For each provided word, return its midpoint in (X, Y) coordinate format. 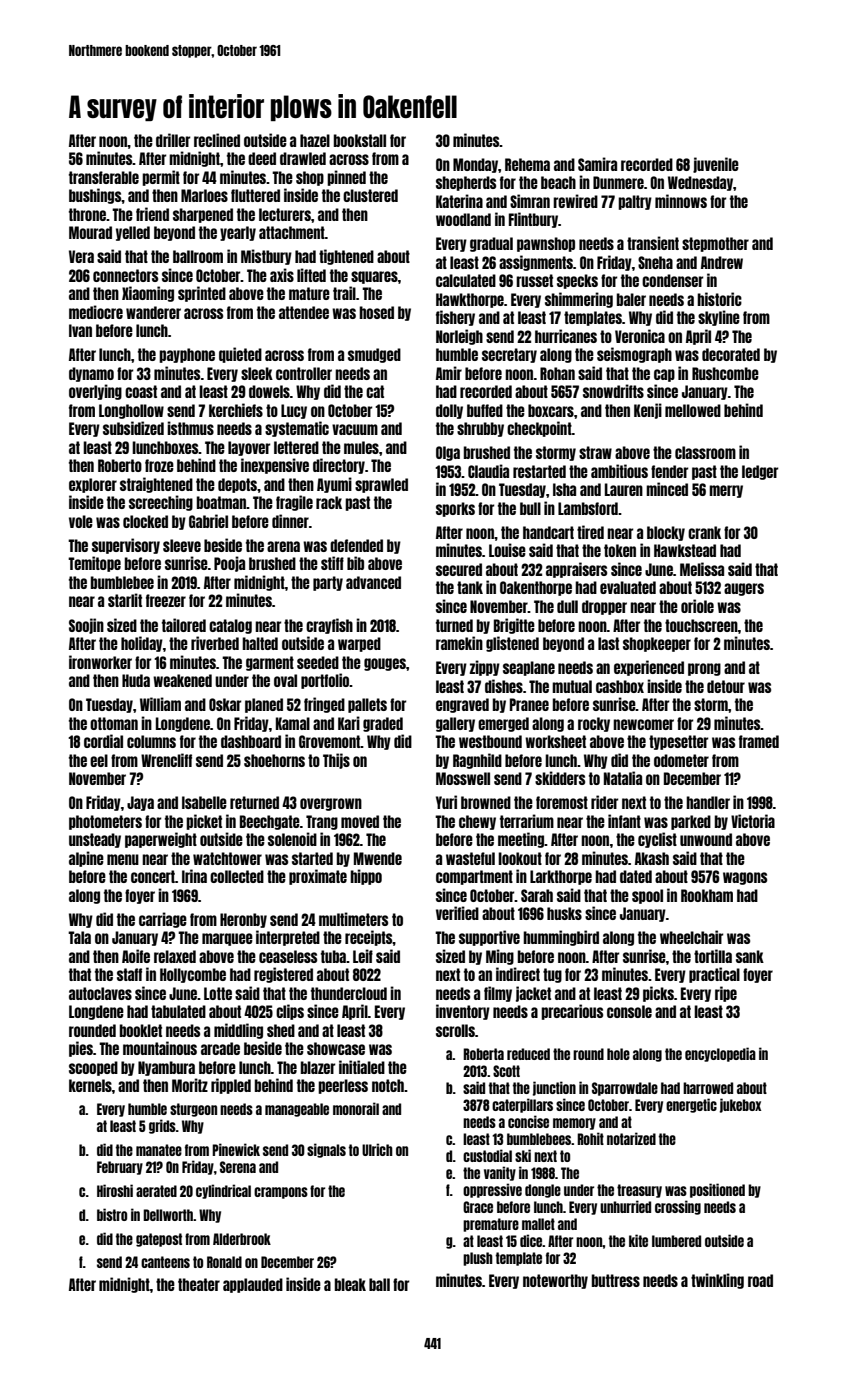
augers (744, 589)
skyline (719, 318)
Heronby (243, 920)
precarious (572, 1012)
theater (199, 1284)
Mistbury (266, 257)
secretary (509, 355)
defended (356, 545)
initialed (362, 1067)
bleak (350, 1284)
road (760, 1280)
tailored (184, 625)
